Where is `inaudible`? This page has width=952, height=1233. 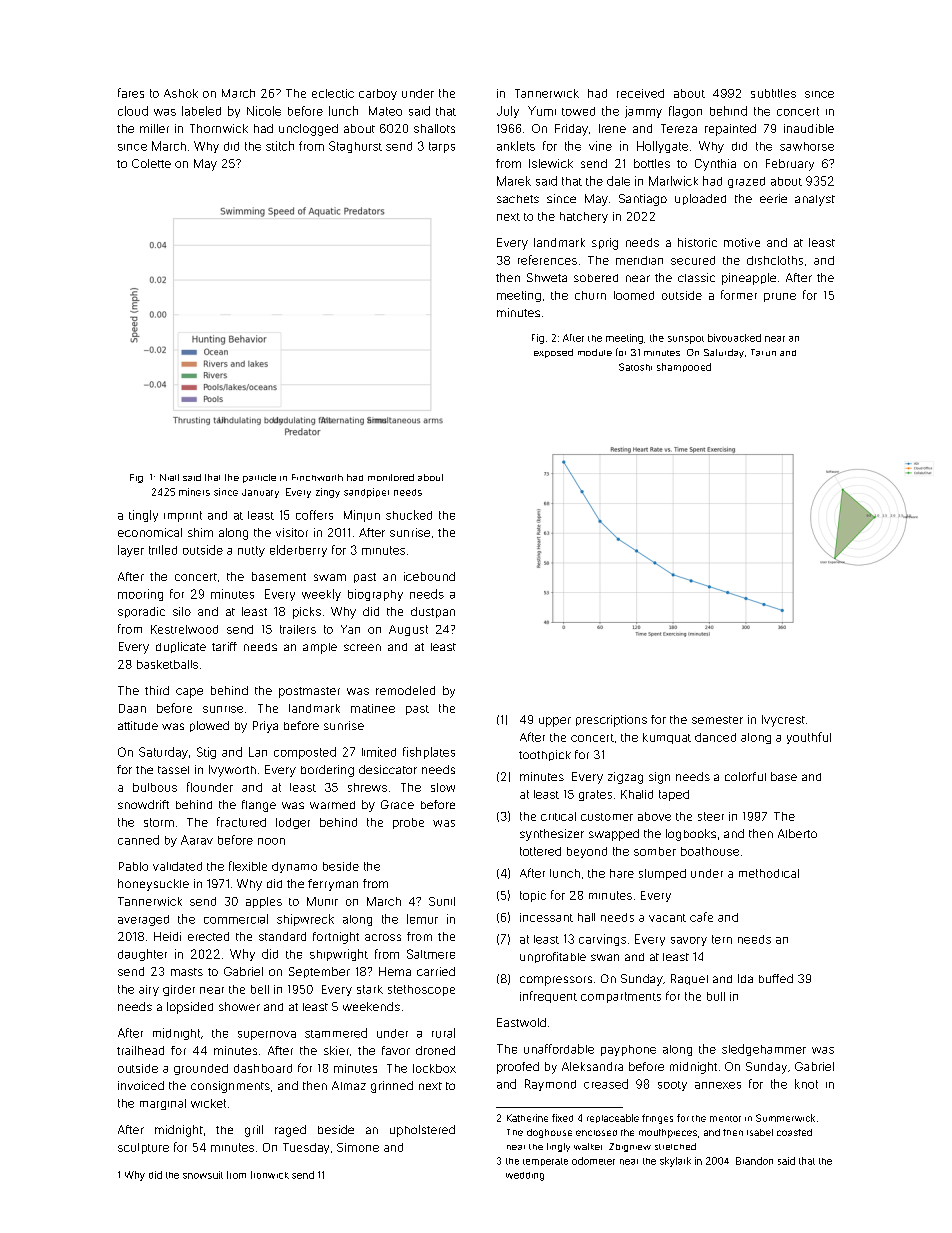
inaudible is located at coordinates (809, 128).
